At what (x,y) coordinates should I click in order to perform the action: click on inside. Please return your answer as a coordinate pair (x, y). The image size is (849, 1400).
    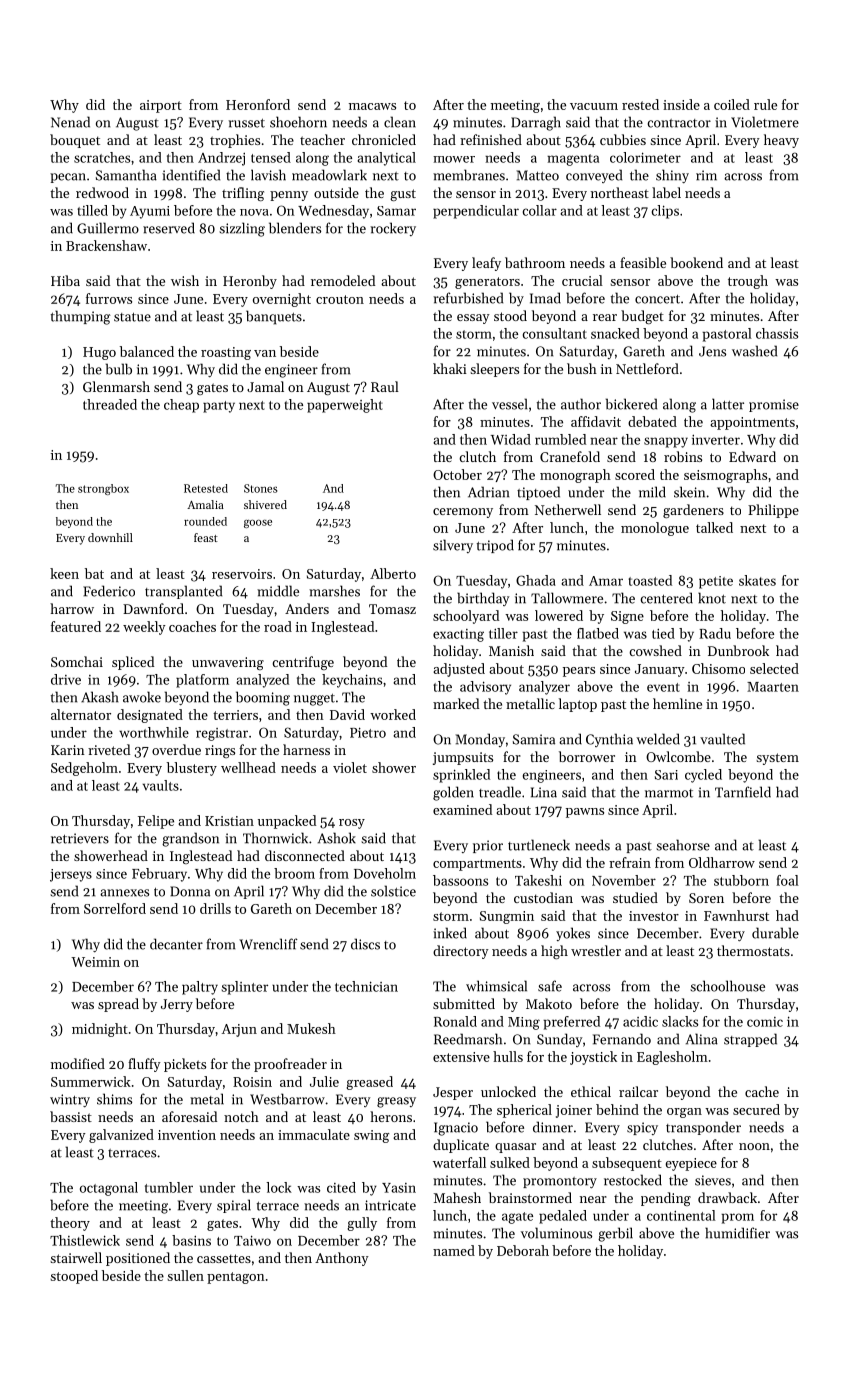
    Looking at the image, I should click on (681, 104).
